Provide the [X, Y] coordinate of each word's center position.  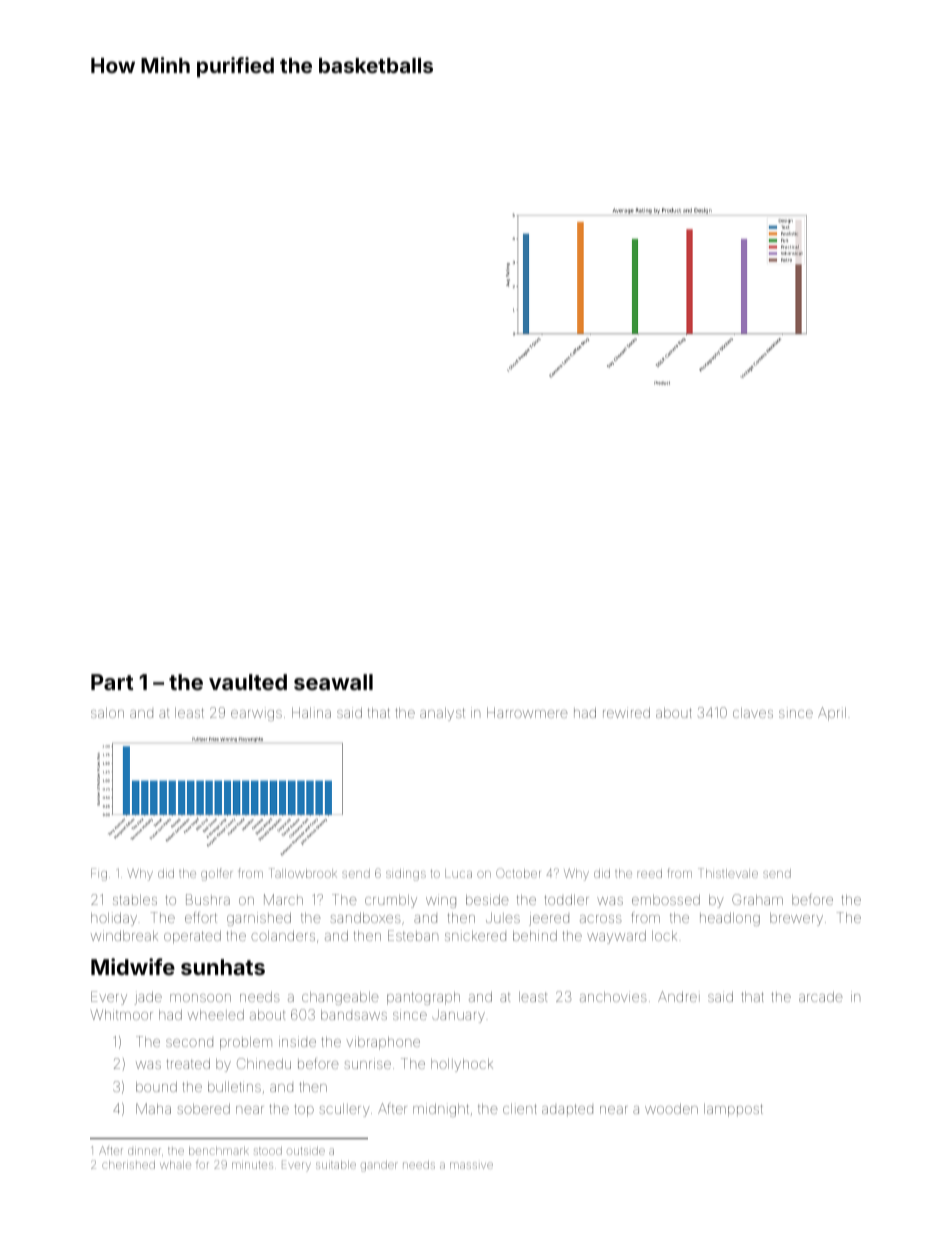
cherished [128, 1165]
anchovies [613, 996]
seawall [333, 682]
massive [471, 1165]
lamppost [733, 1110]
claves [753, 713]
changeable [340, 998]
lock [664, 936]
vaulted [248, 682]
